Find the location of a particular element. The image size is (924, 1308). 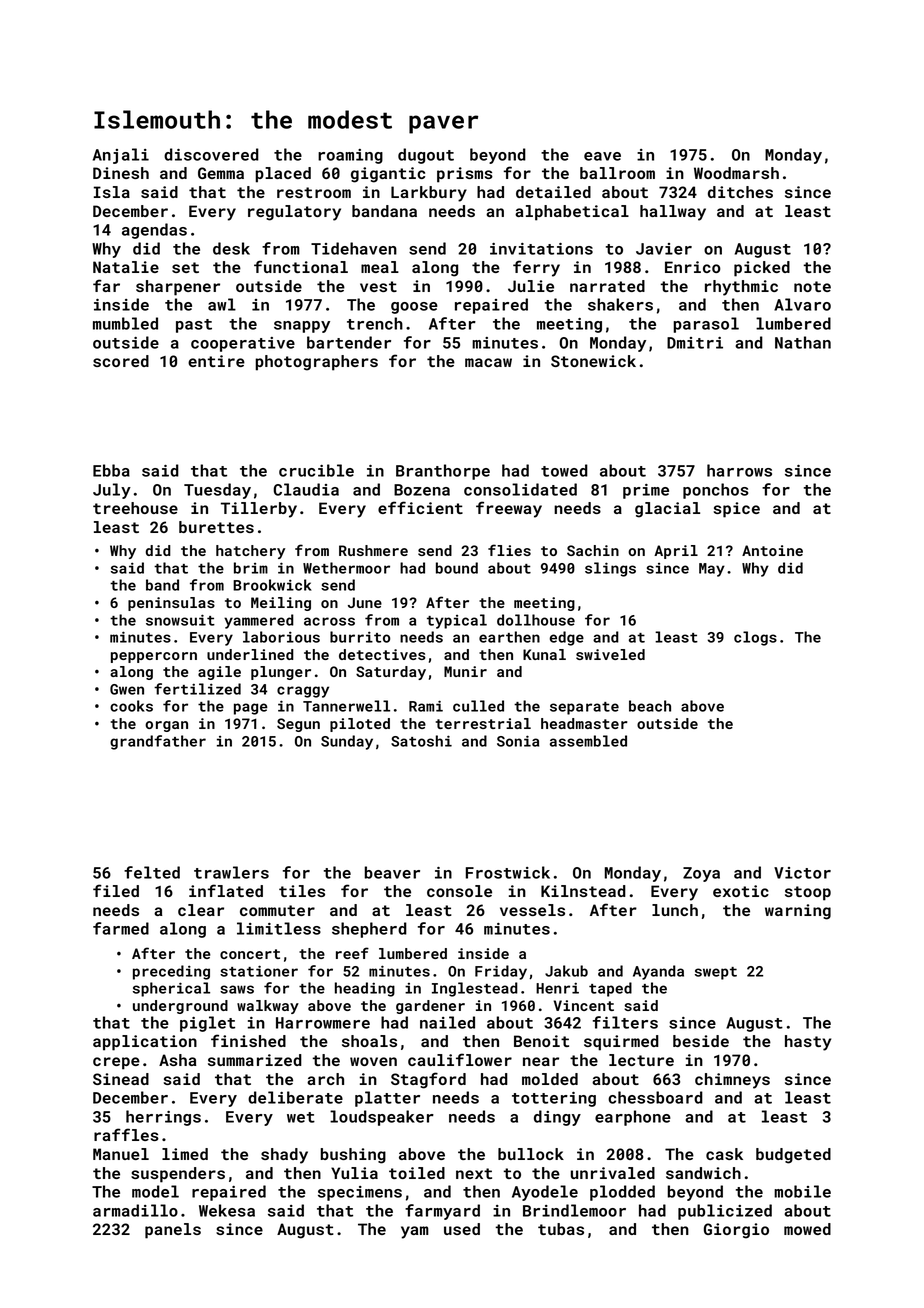

Woodmarsh is located at coordinates (736, 173).
